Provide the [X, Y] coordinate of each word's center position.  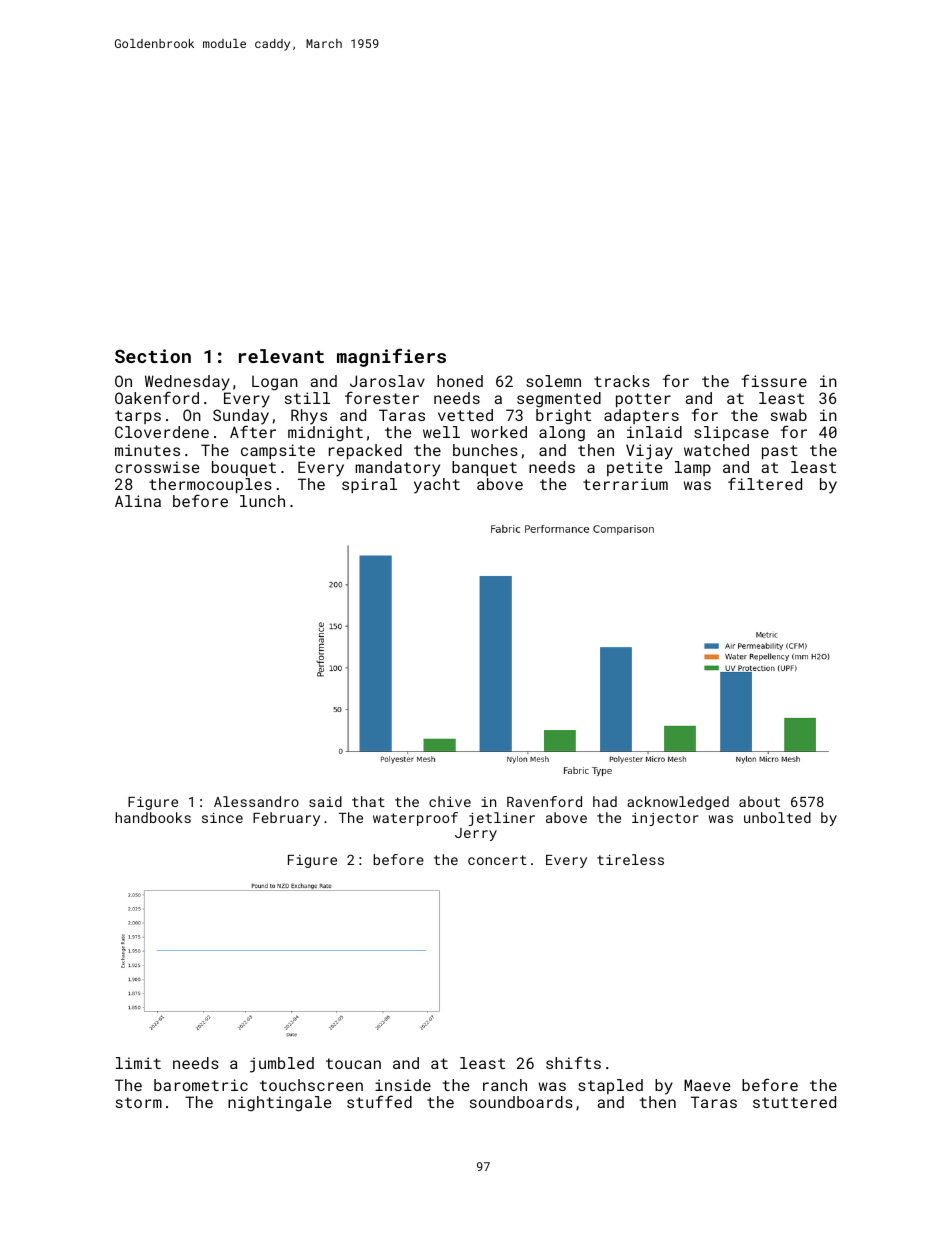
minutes [147, 450]
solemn [553, 381]
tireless [630, 859]
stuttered [794, 1102]
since [222, 817]
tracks [622, 381]
